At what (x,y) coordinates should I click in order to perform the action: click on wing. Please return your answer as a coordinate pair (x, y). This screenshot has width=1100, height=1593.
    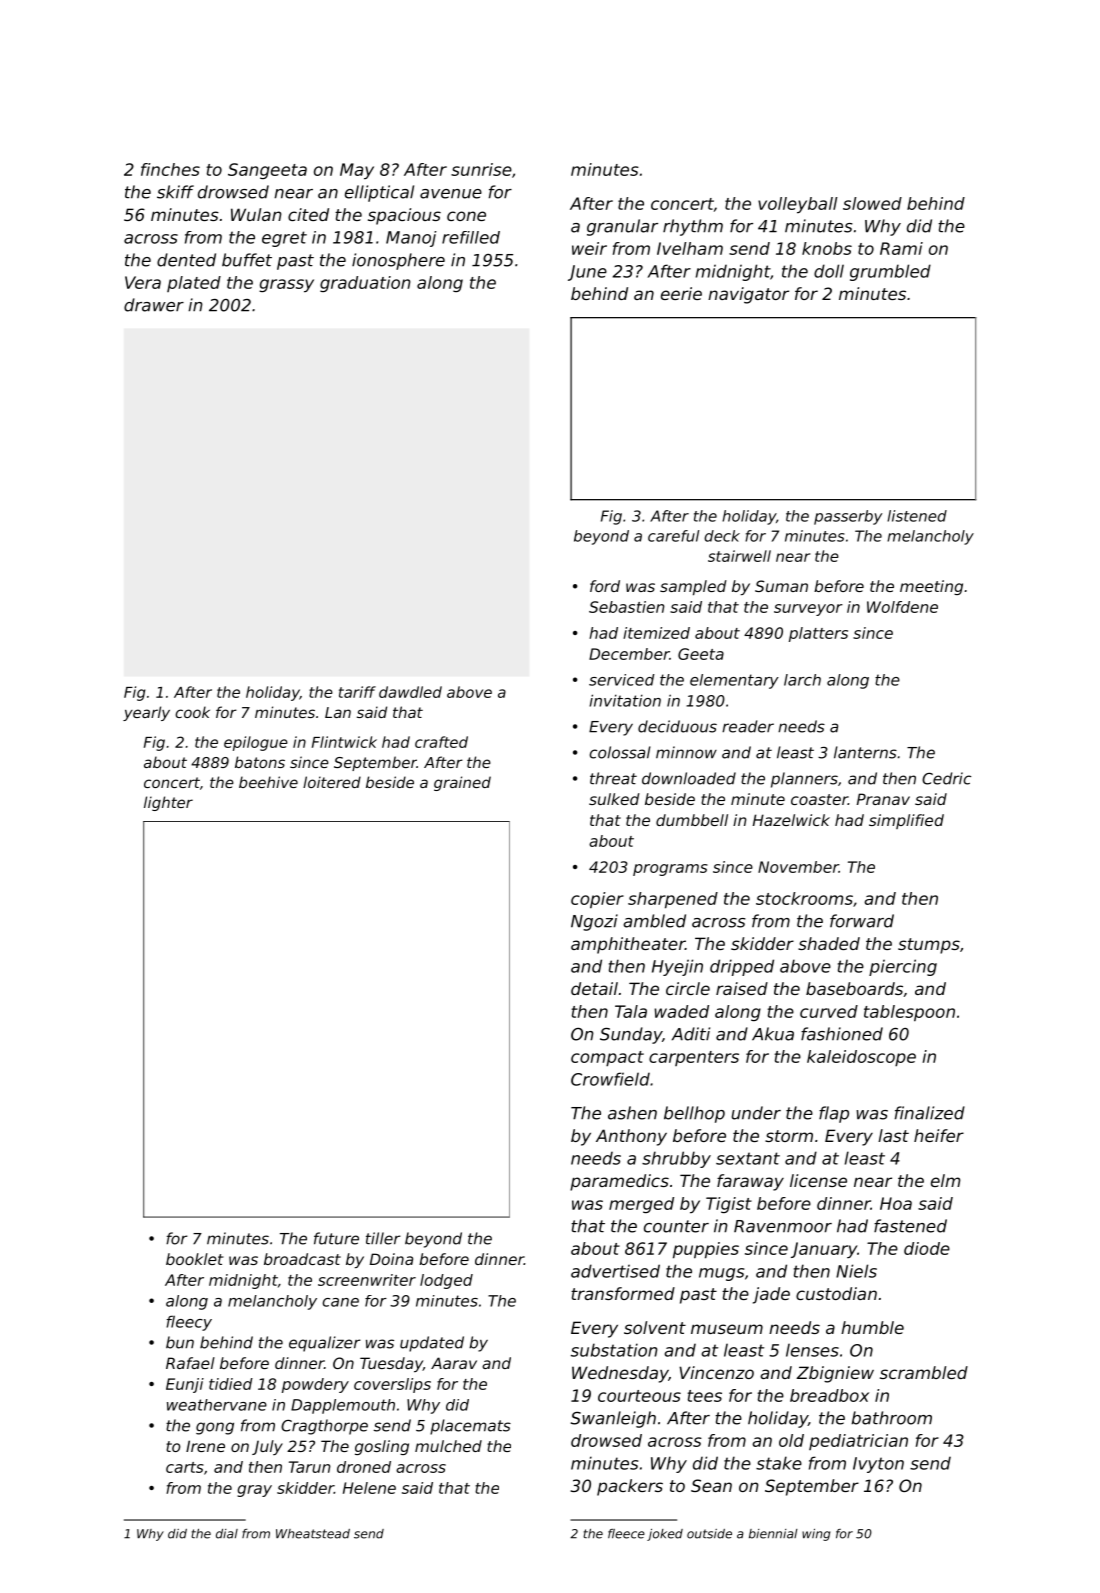
    Looking at the image, I should click on (816, 1535).
